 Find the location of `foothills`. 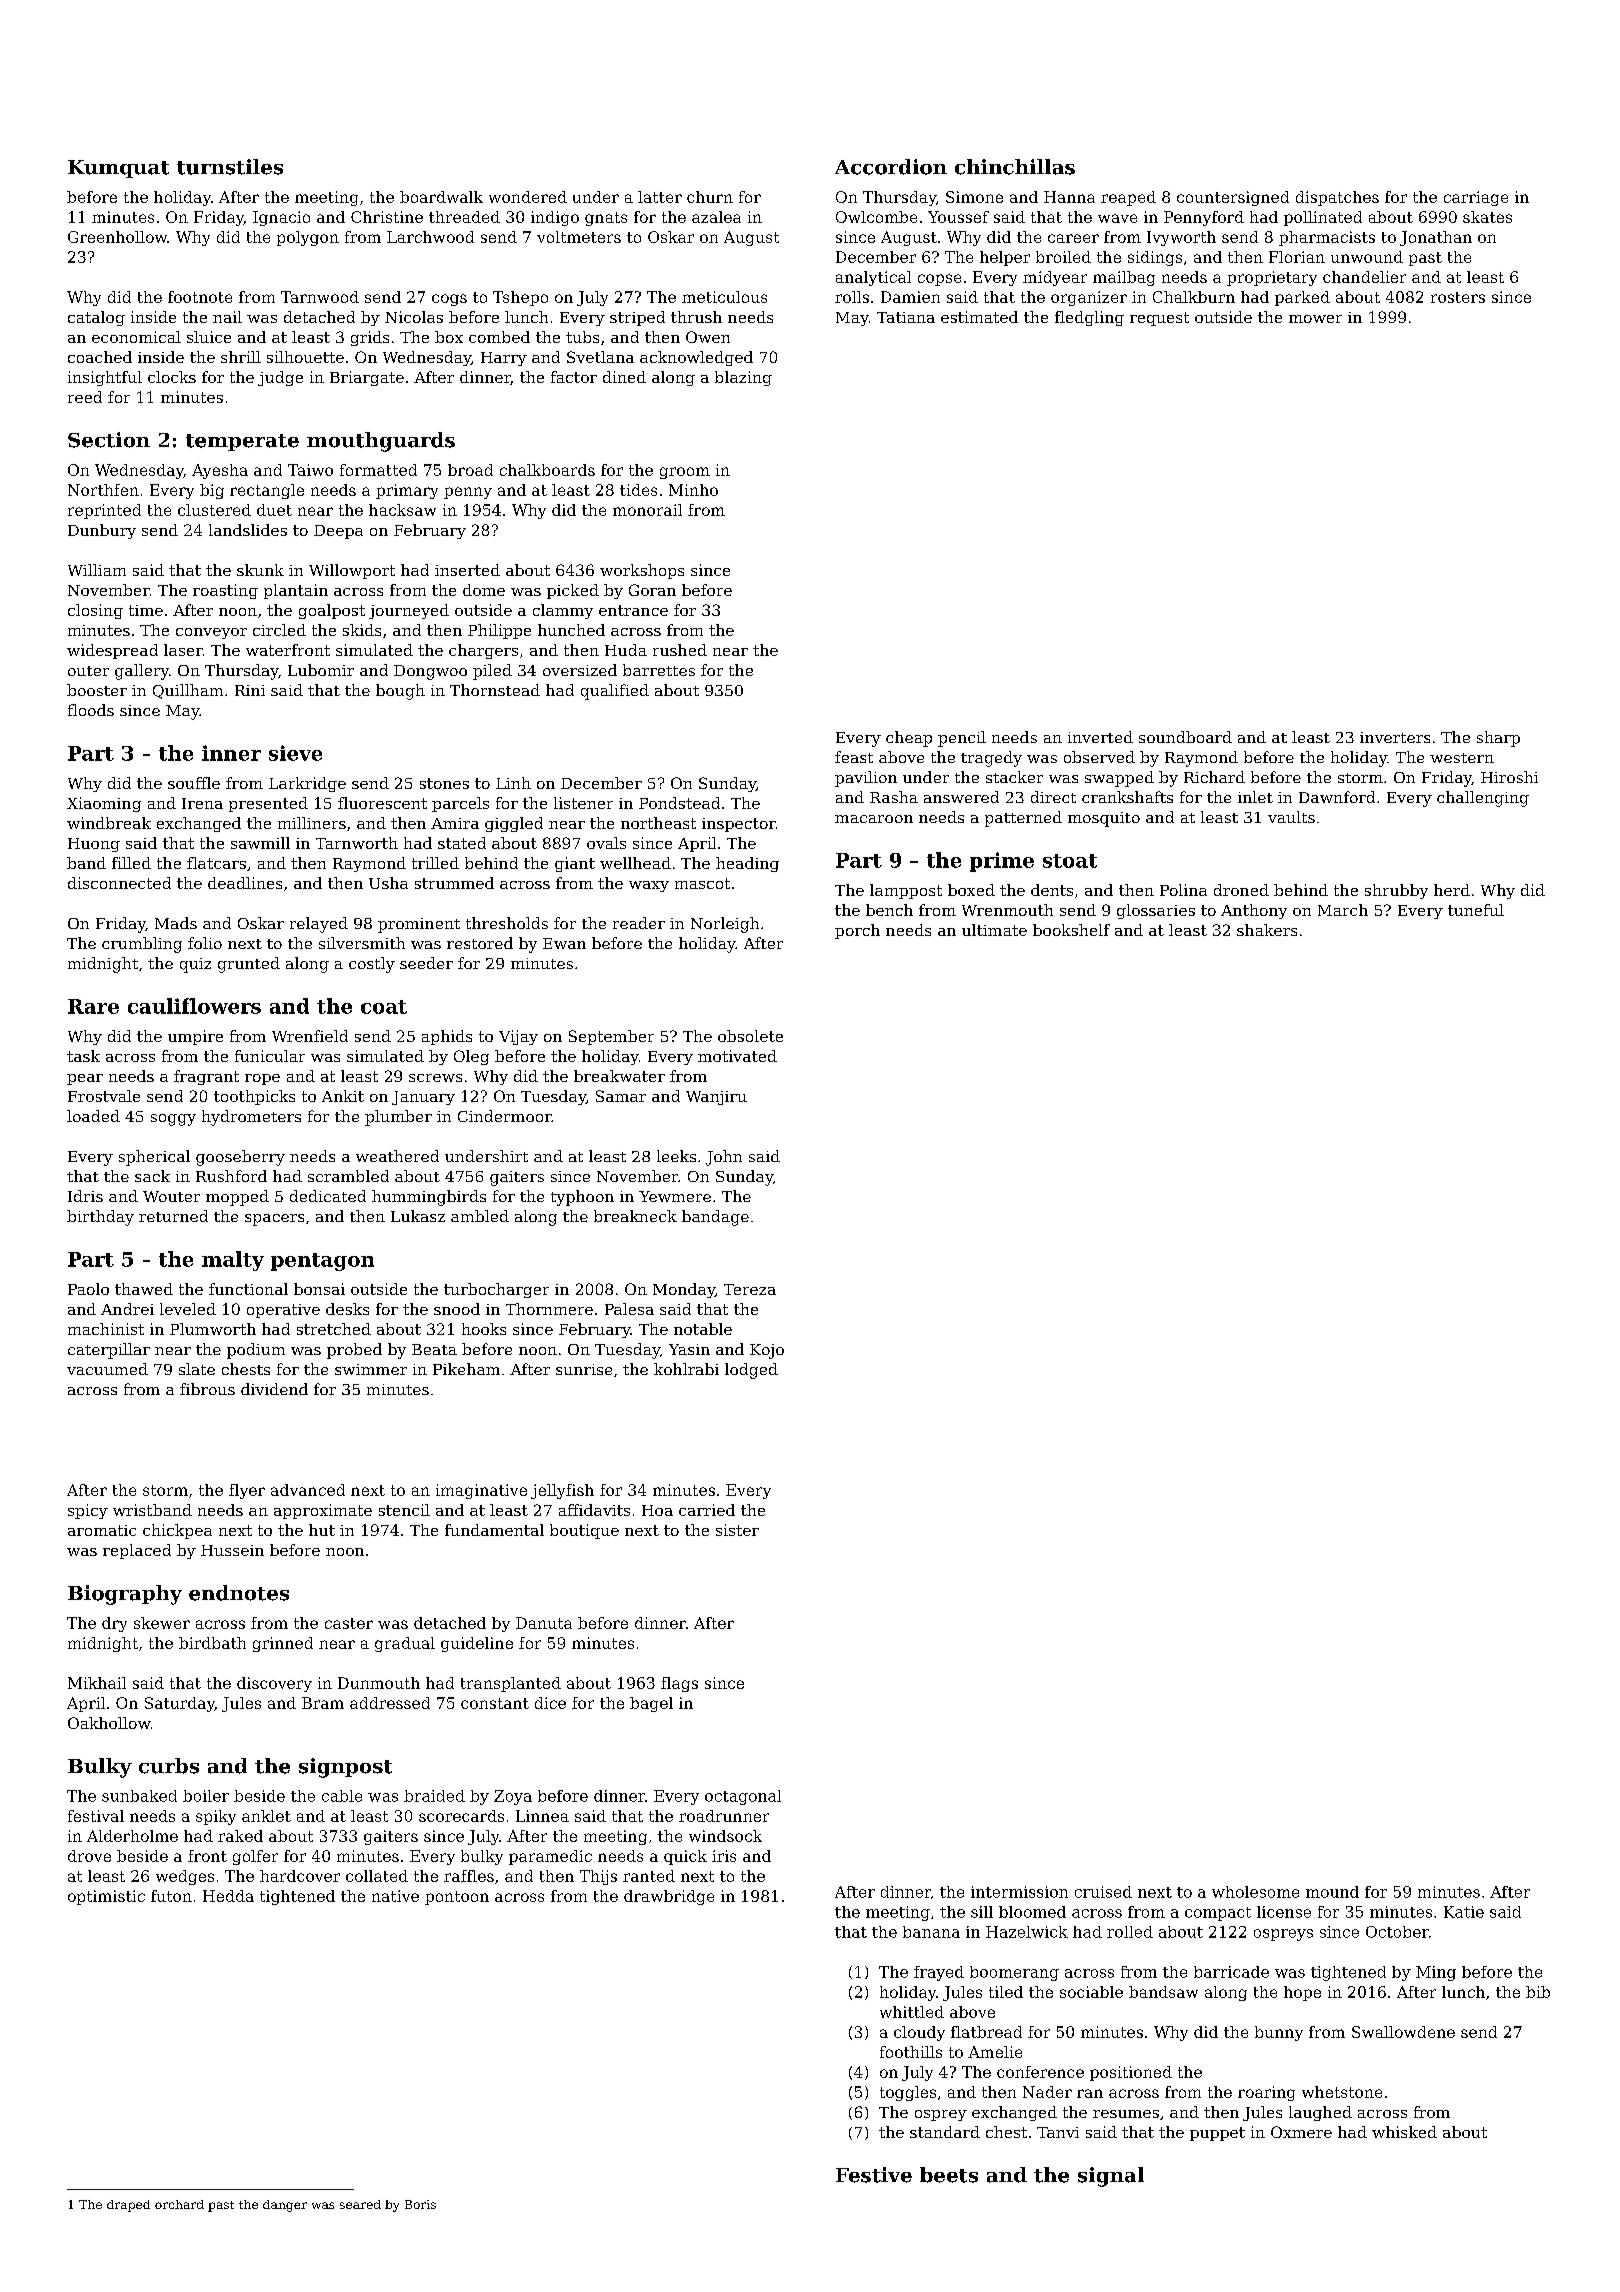

foothills is located at coordinates (911, 2052).
